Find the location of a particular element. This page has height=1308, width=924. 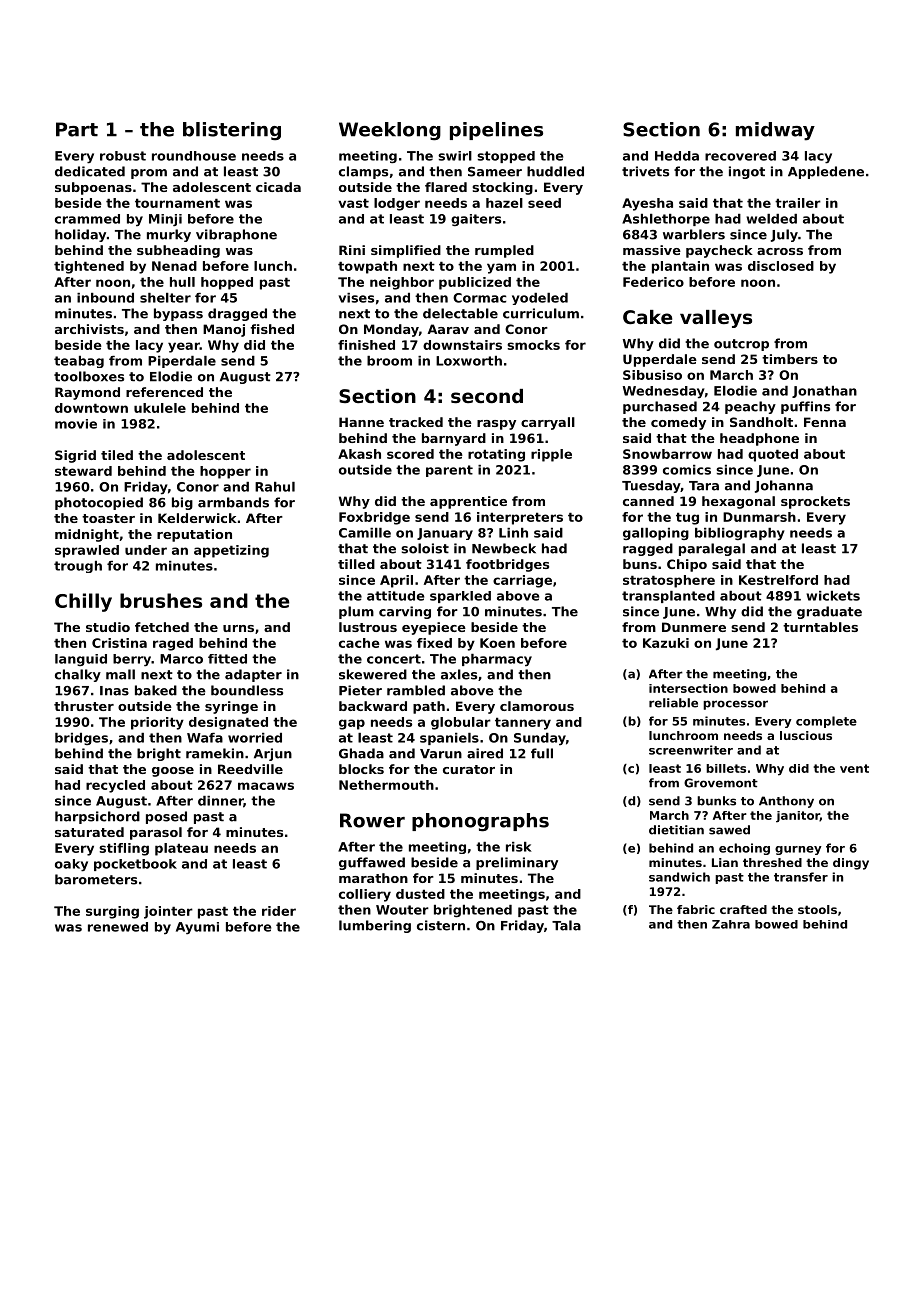

dingy is located at coordinates (851, 864).
